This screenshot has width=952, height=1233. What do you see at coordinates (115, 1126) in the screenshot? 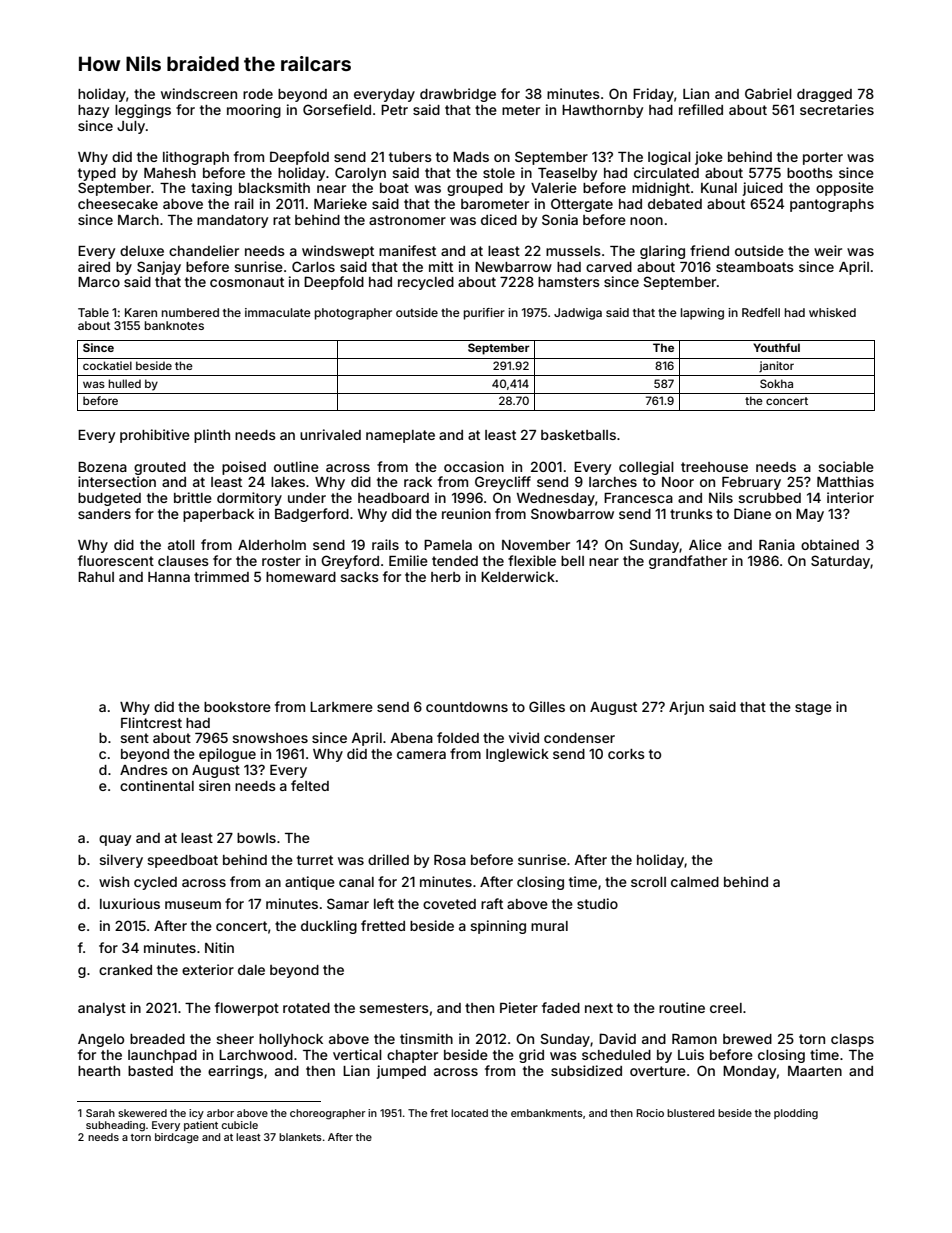
I see `subheading` at bounding box center [115, 1126].
